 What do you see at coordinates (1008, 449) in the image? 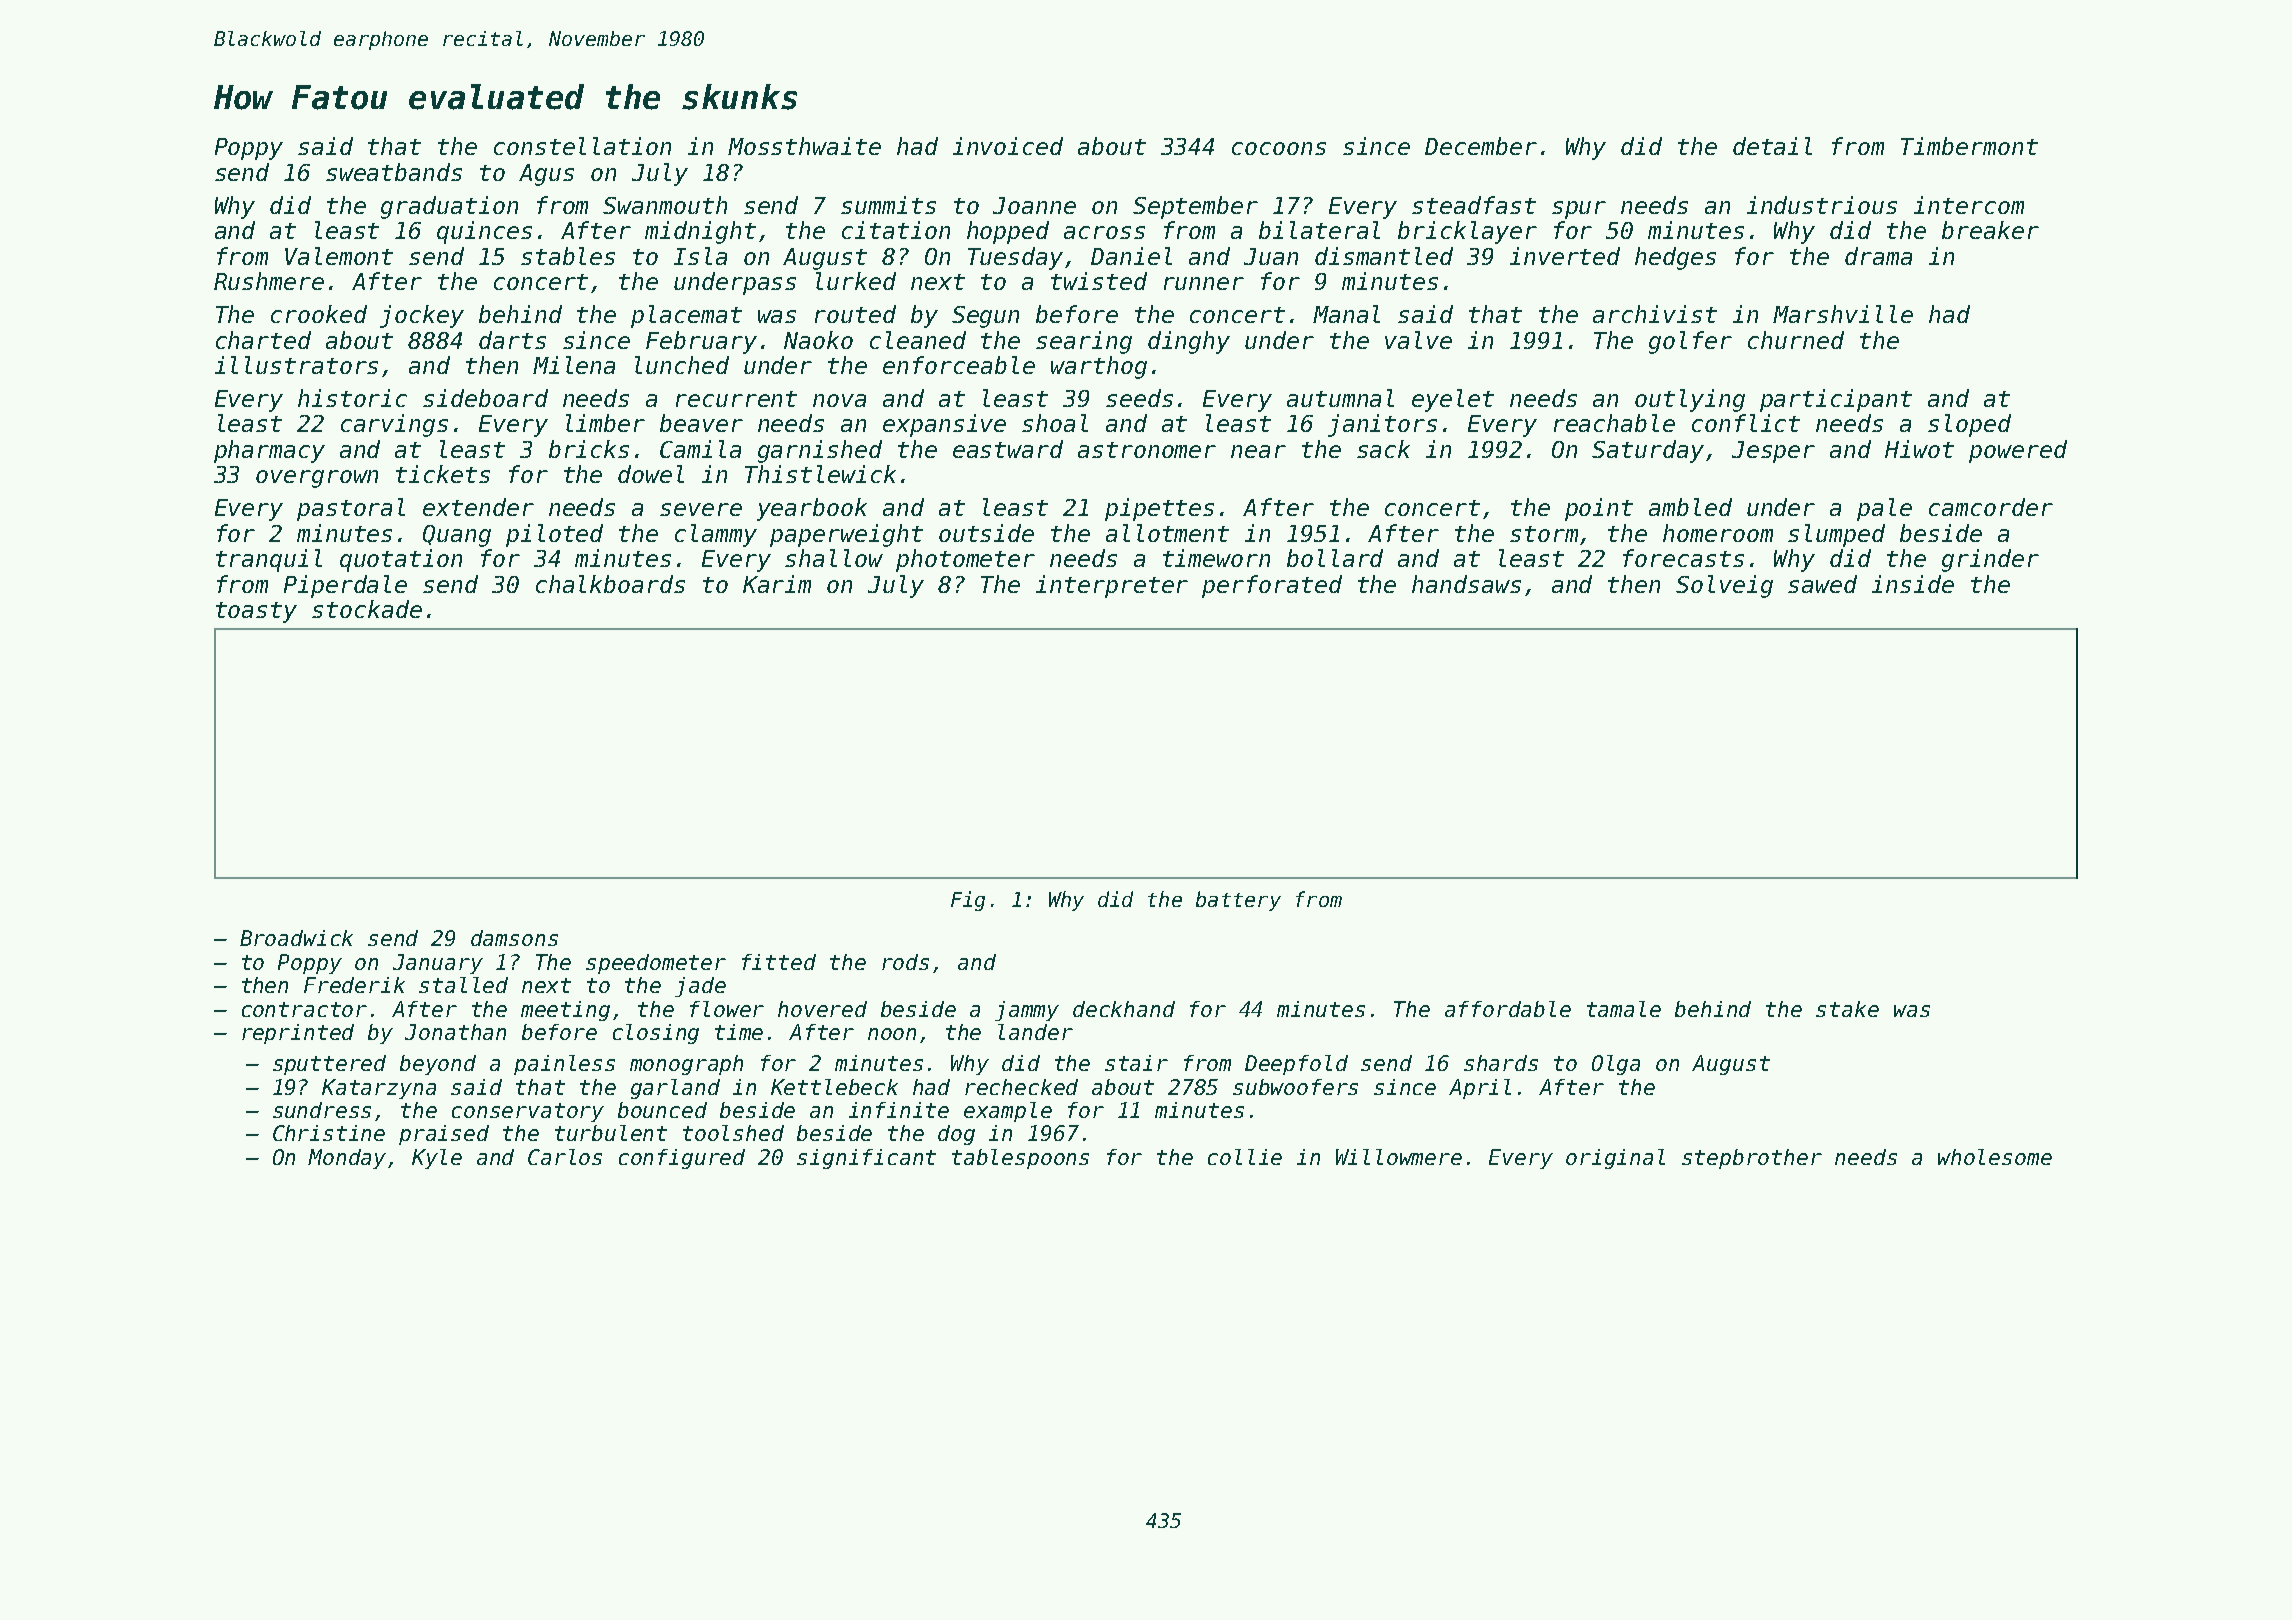
I see `eastward` at bounding box center [1008, 449].
